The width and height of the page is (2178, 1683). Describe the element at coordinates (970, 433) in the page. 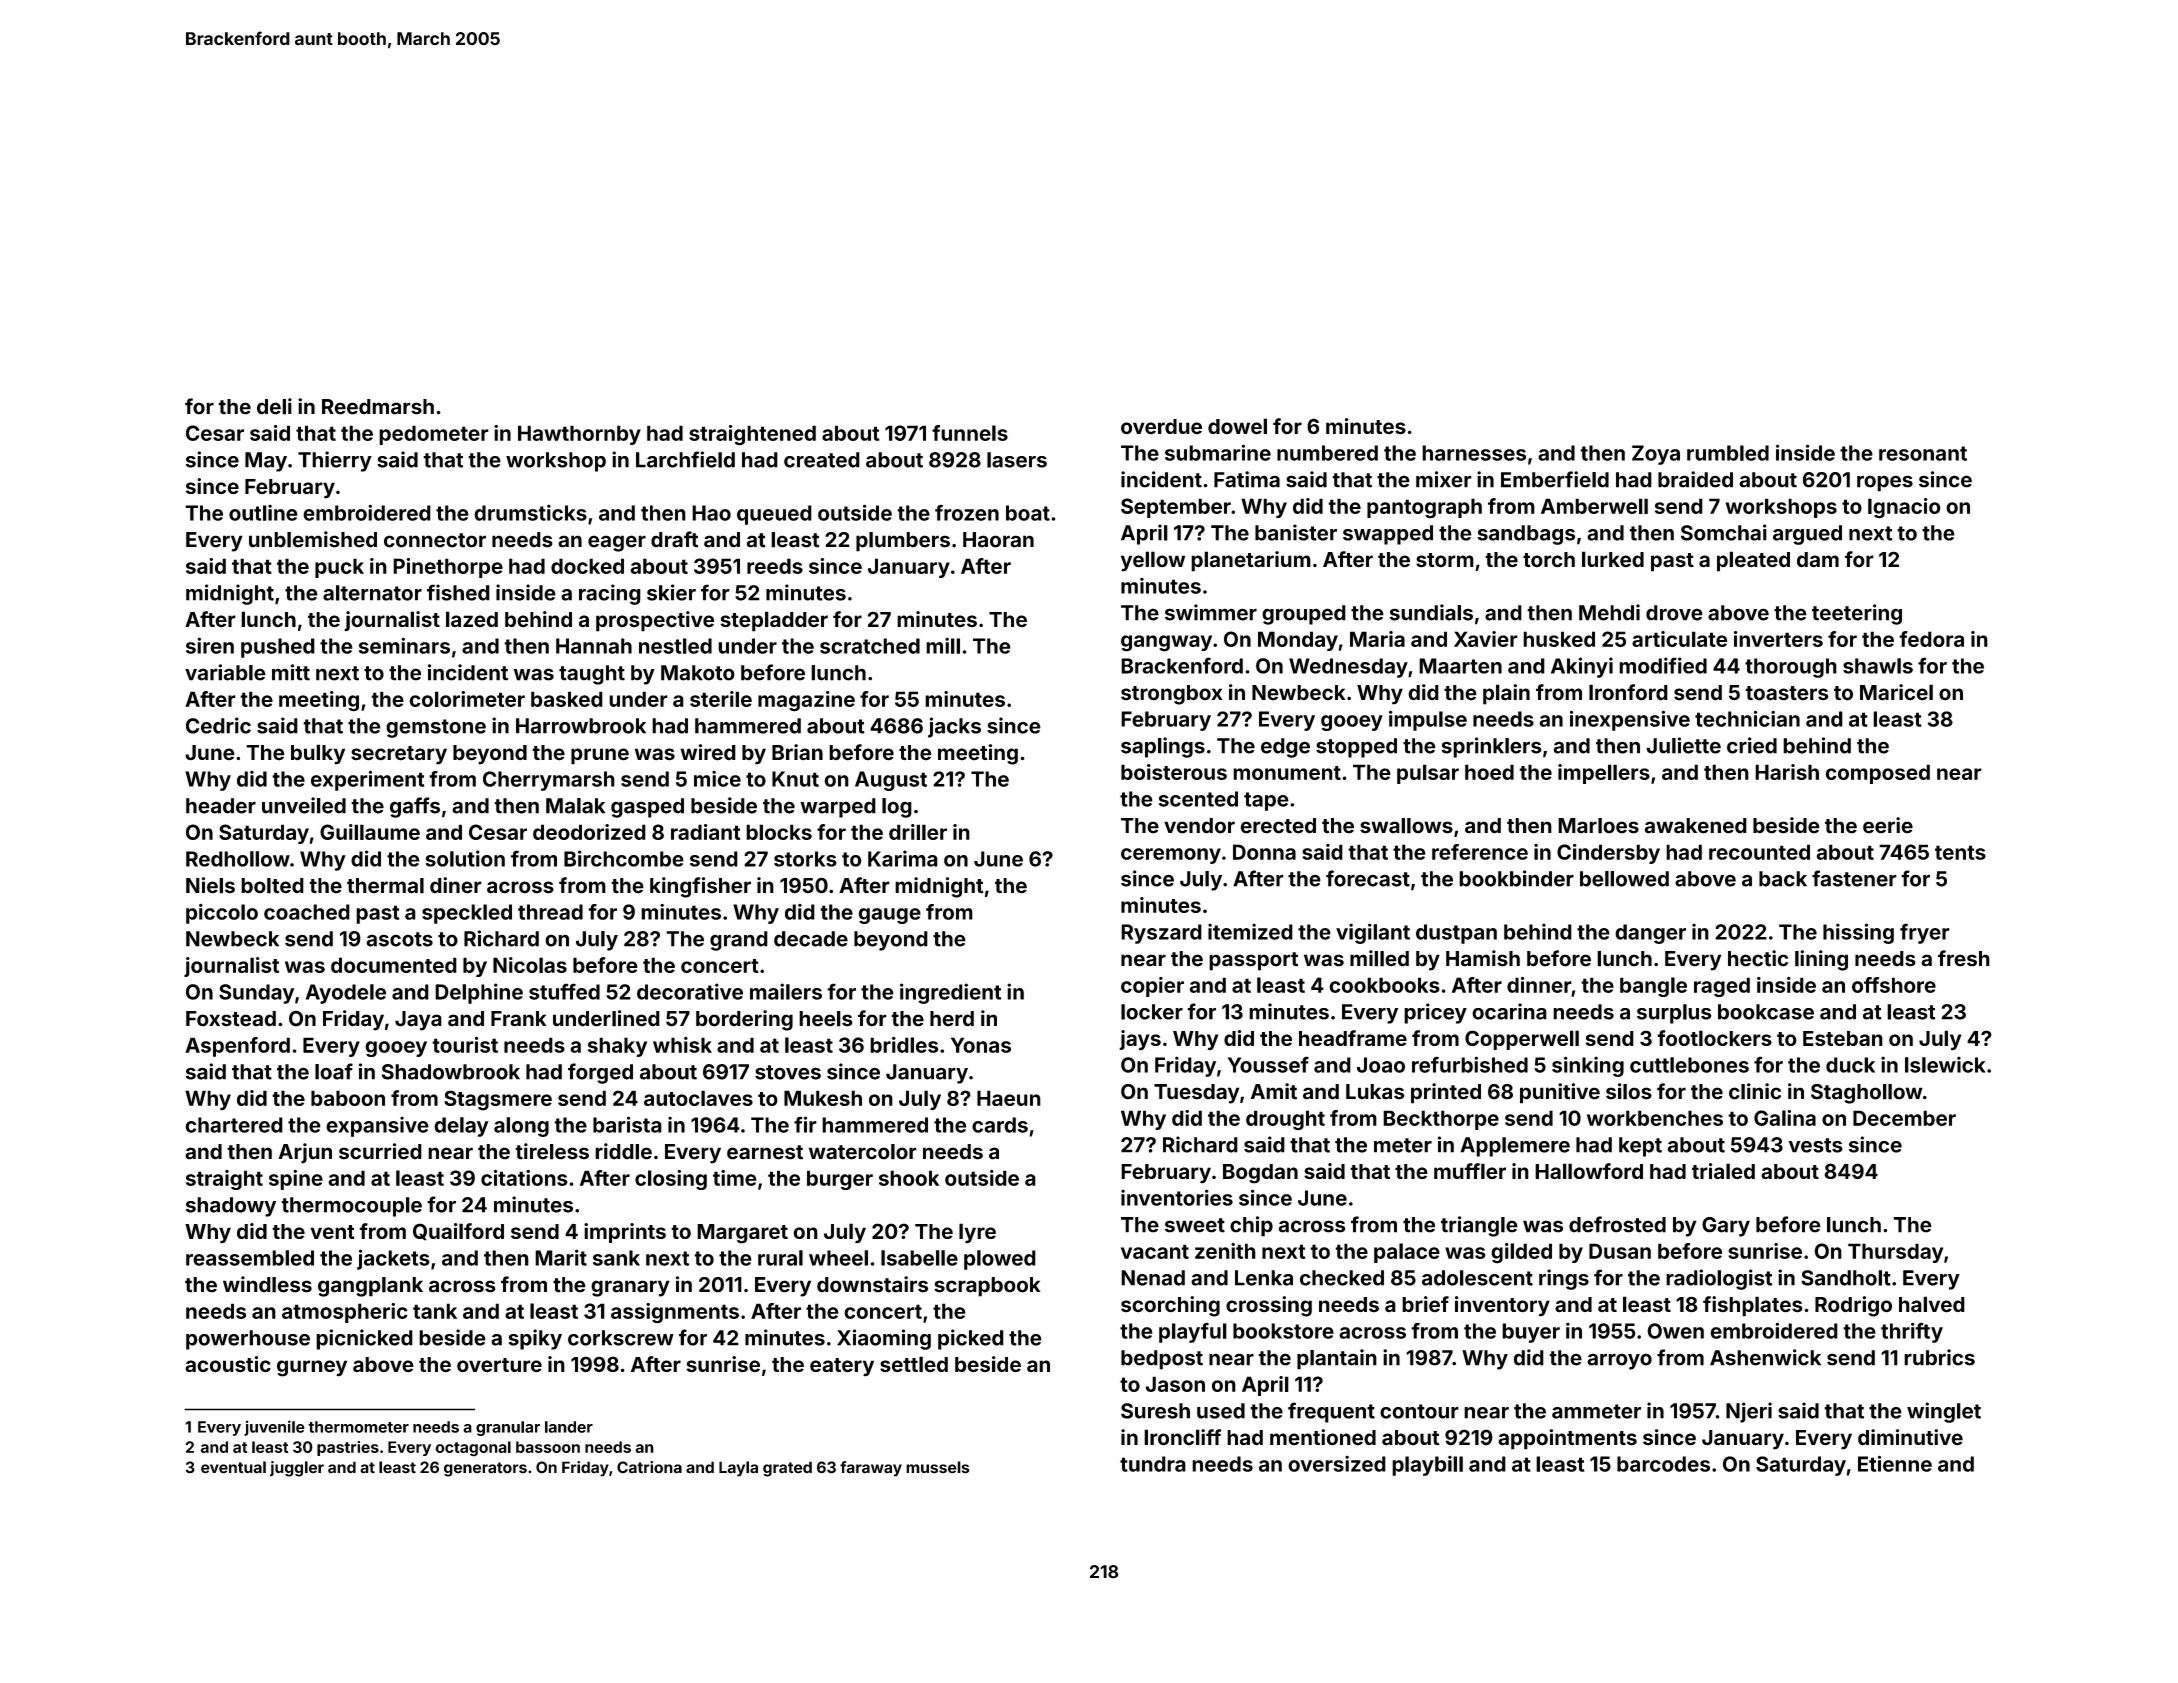

I see `funnels` at that location.
